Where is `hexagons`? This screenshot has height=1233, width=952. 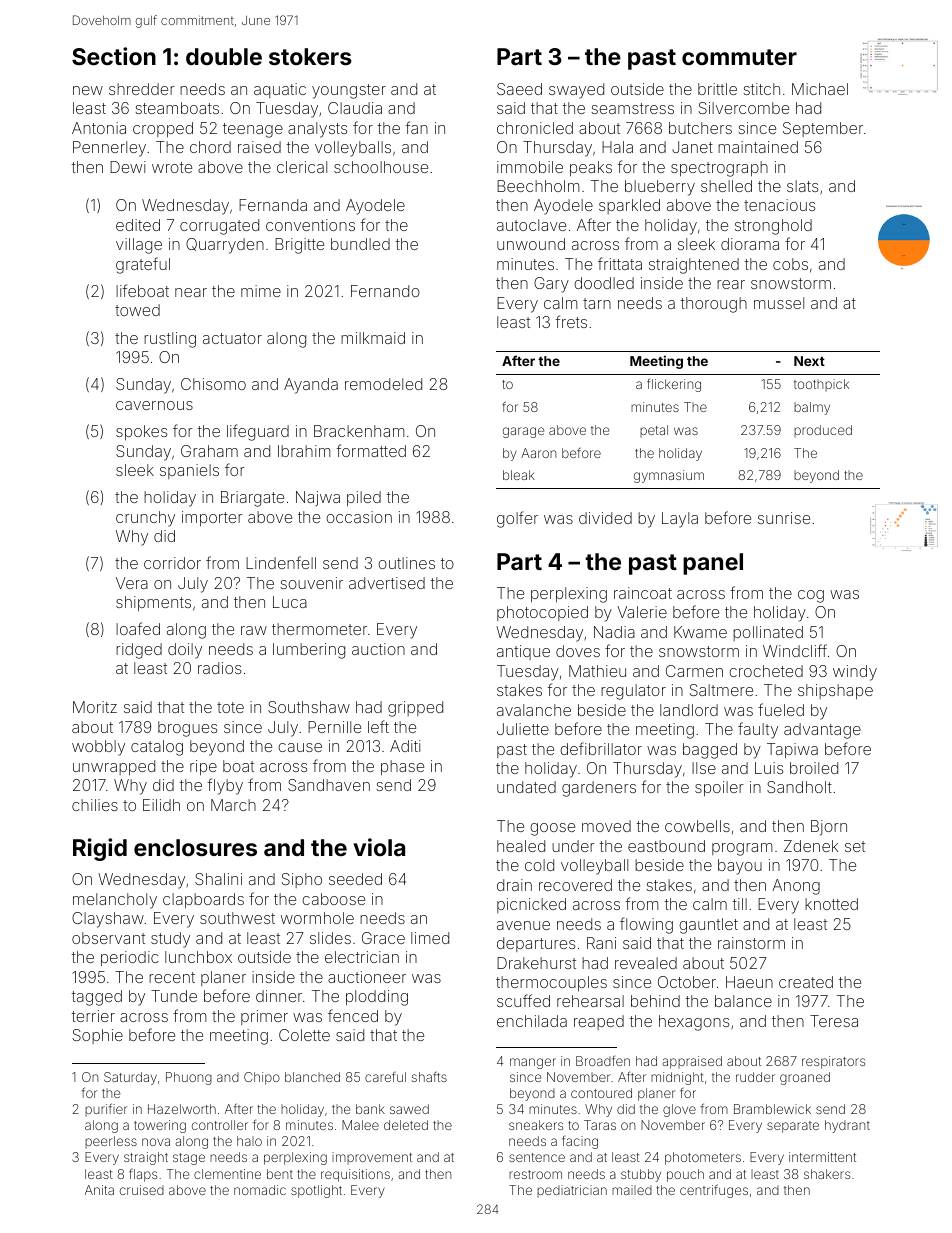 hexagons is located at coordinates (694, 1023).
